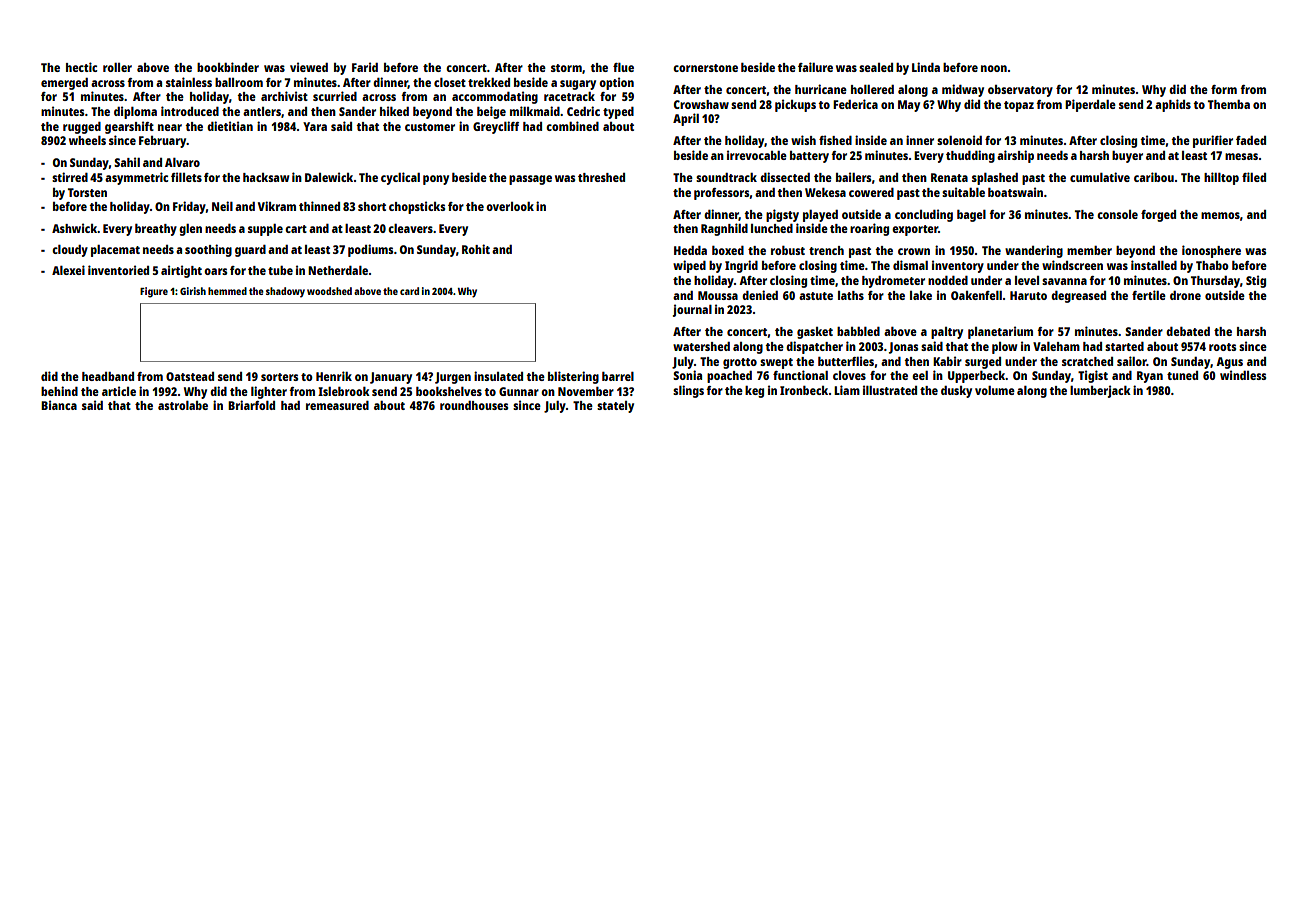 The height and width of the page is (924, 1308). What do you see at coordinates (496, 127) in the page?
I see `Greycliff` at bounding box center [496, 127].
